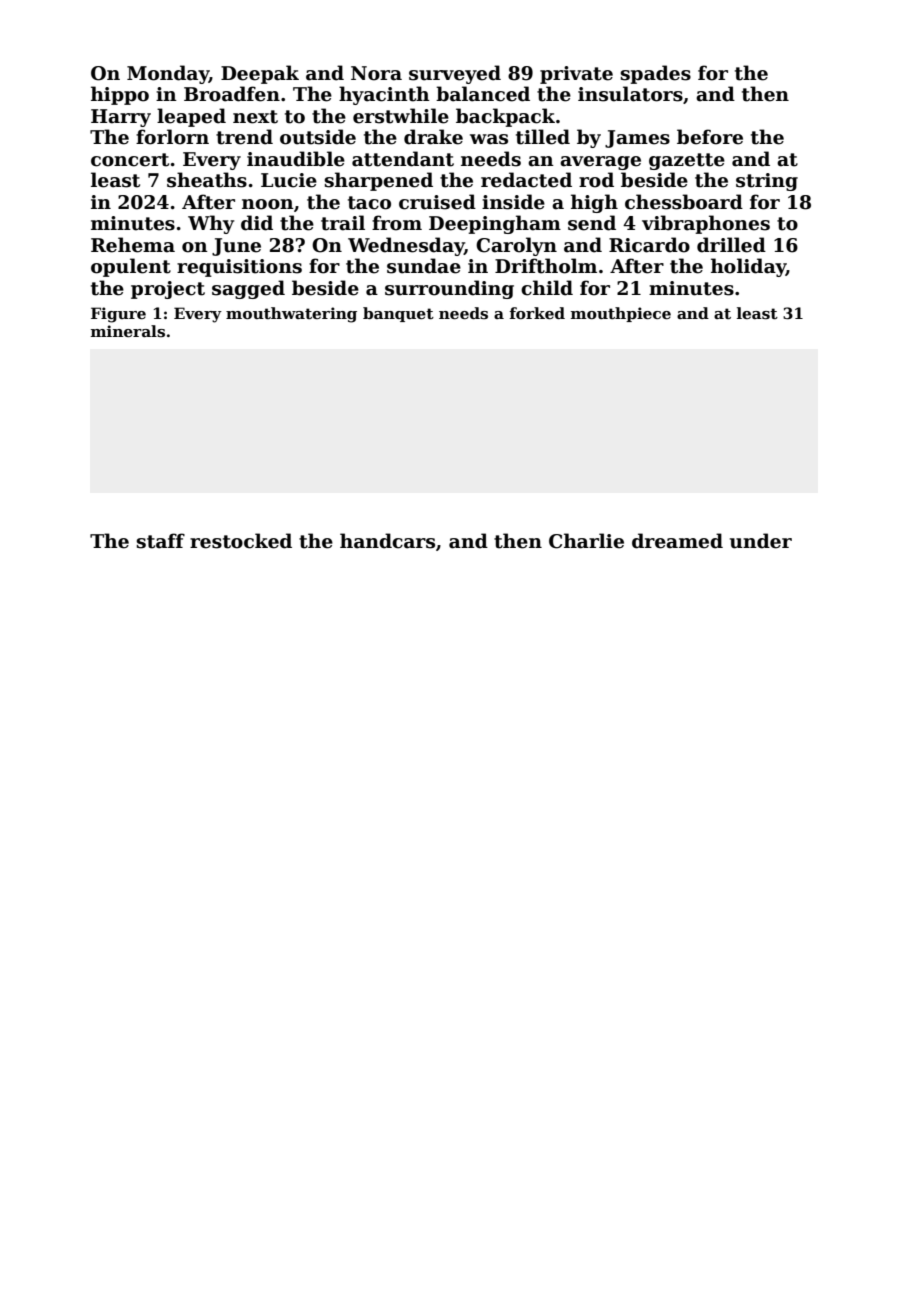  I want to click on holiday, so click(748, 267).
